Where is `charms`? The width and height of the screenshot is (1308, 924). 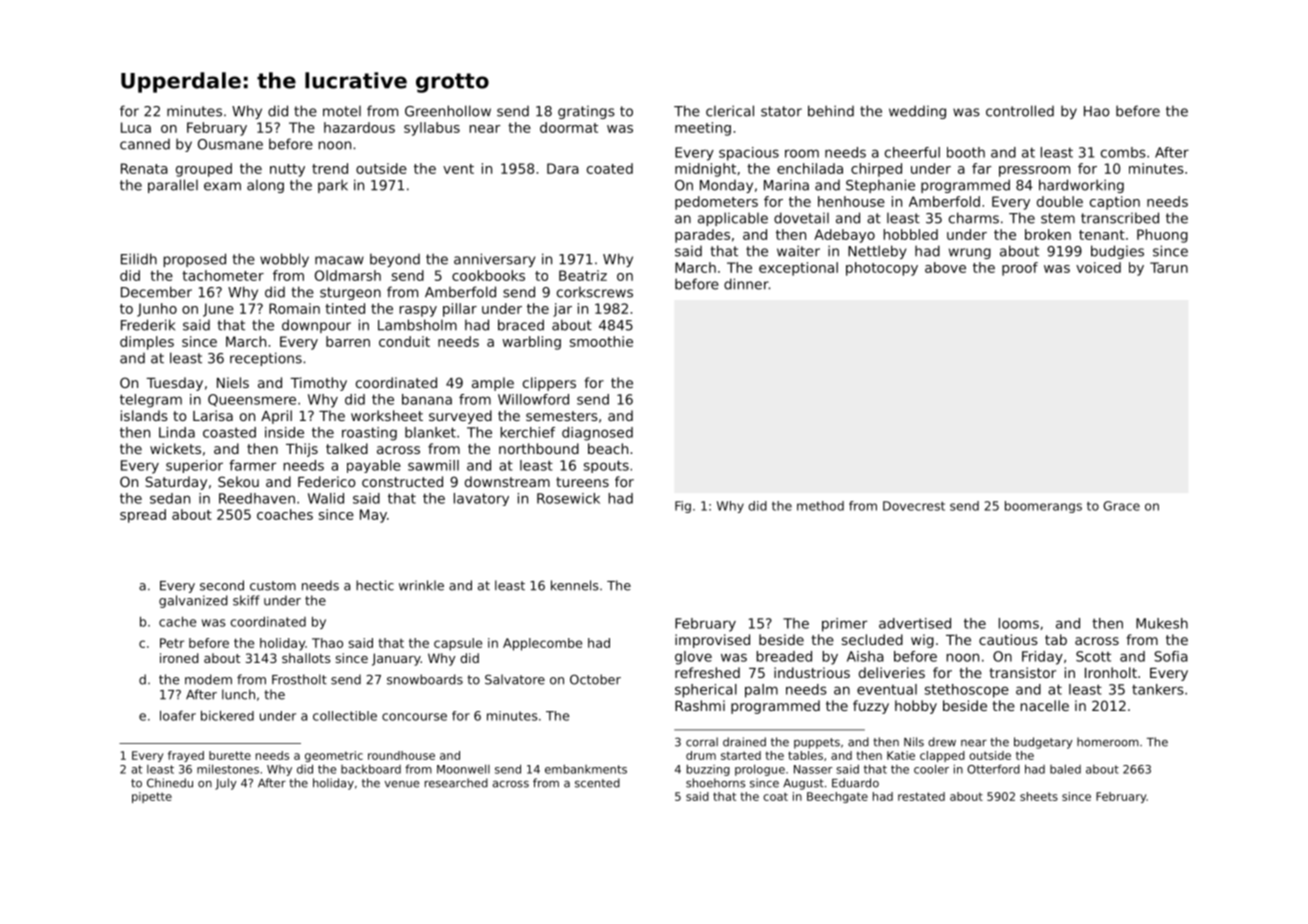 charms is located at coordinates (974, 218).
